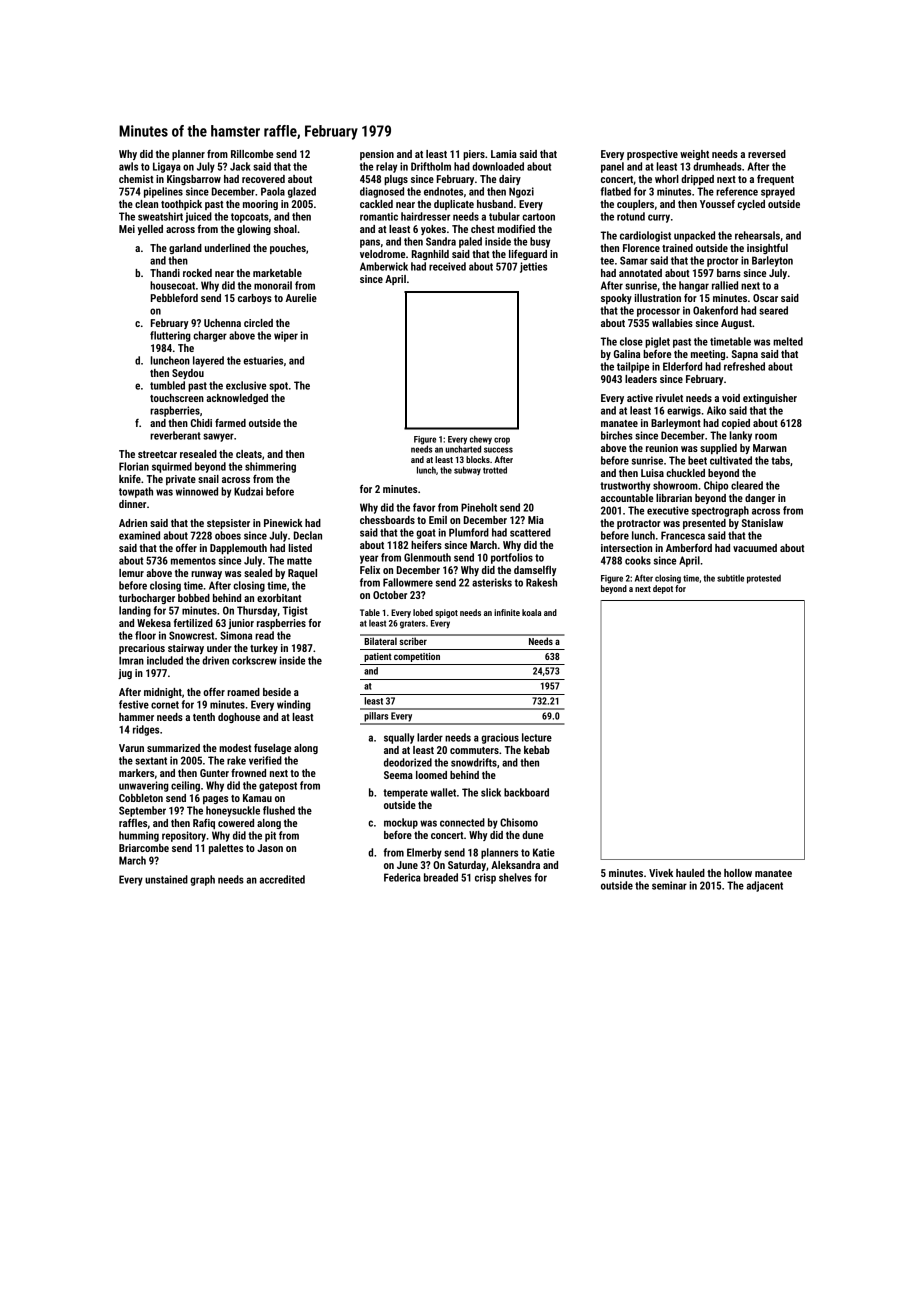  Describe the element at coordinates (731, 398) in the image. I see `void` at that location.
